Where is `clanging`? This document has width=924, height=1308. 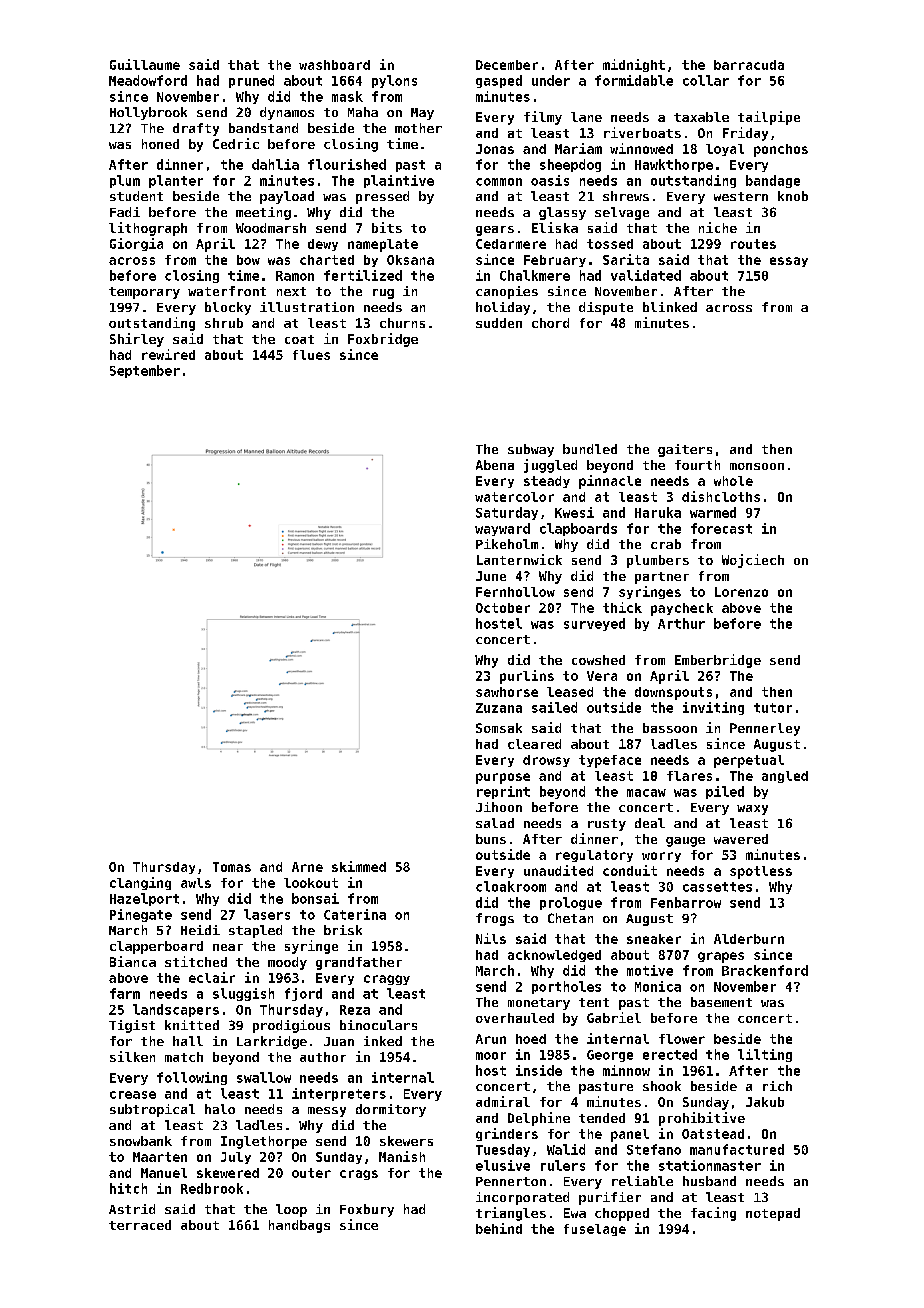
clanging is located at coordinates (140, 883).
